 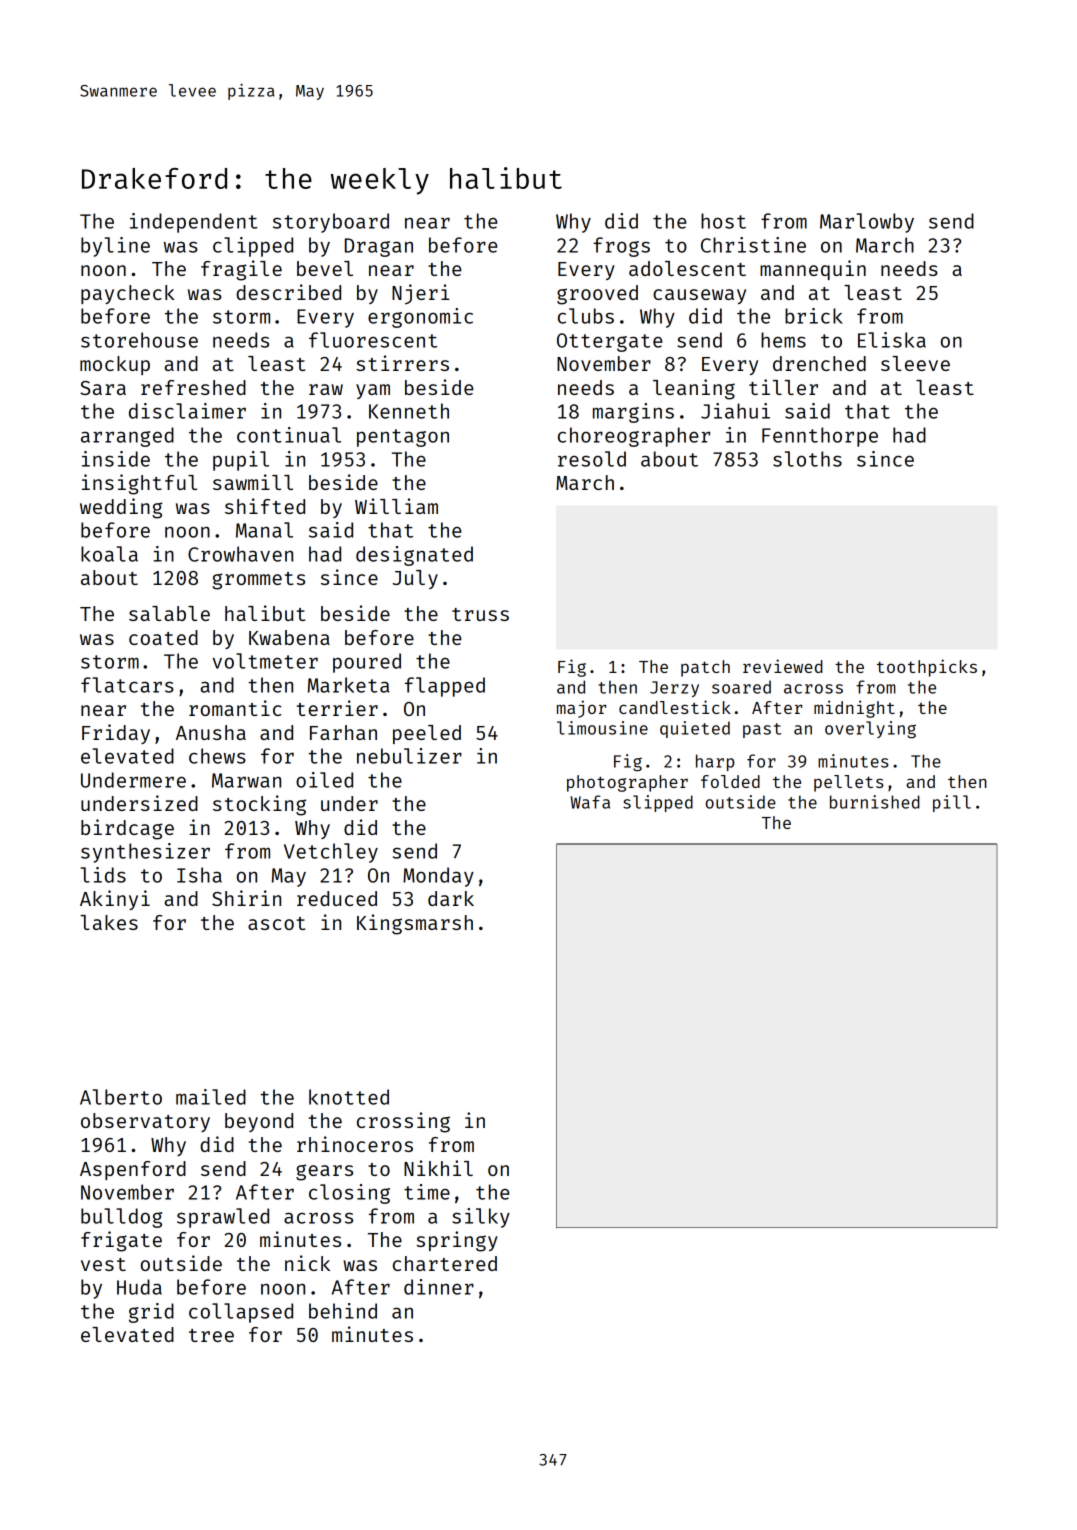 I want to click on grommets, so click(x=258, y=581).
